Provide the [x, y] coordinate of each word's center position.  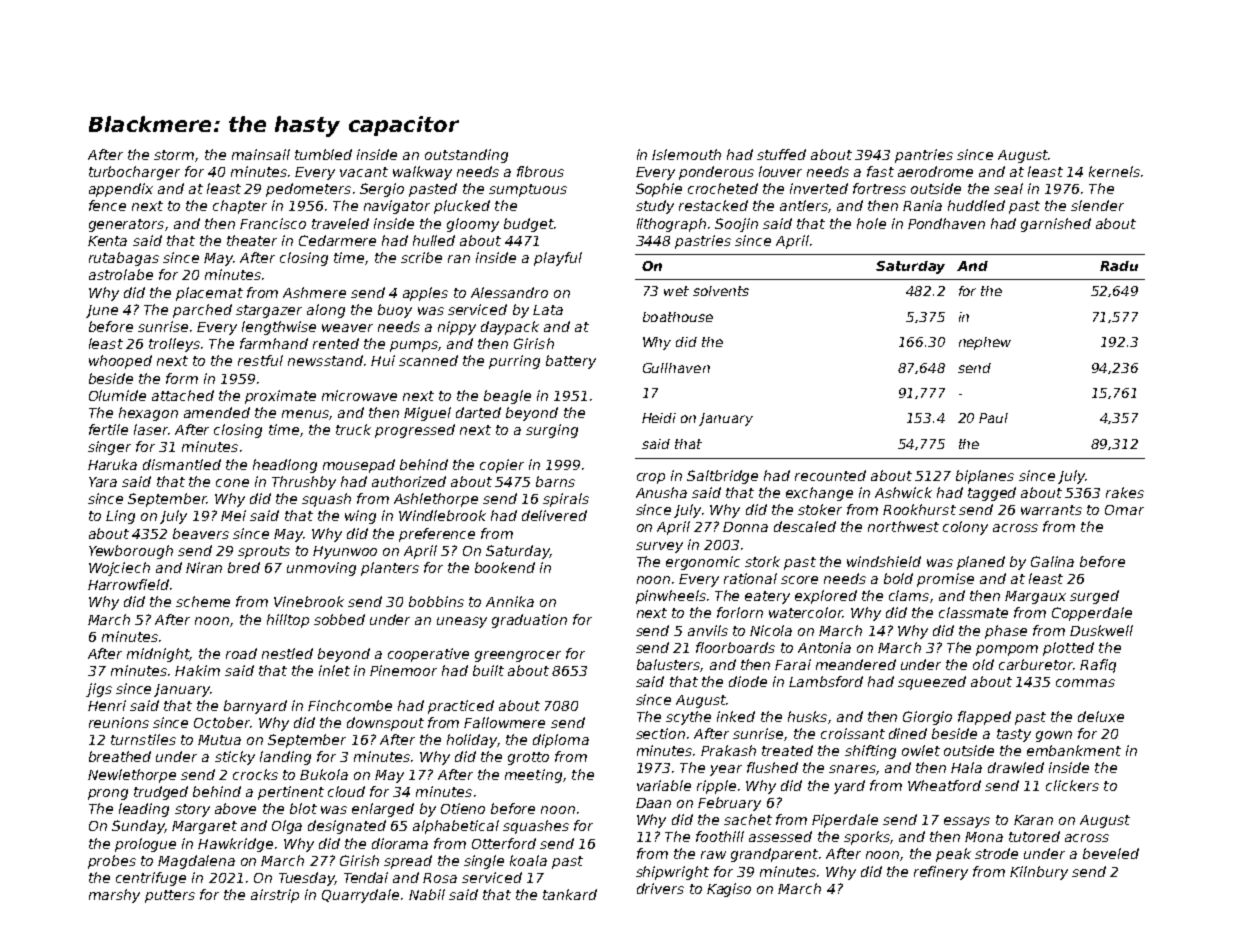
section [660, 733]
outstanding [466, 156]
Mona [984, 837]
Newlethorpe [132, 776]
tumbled [323, 154]
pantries [924, 156]
